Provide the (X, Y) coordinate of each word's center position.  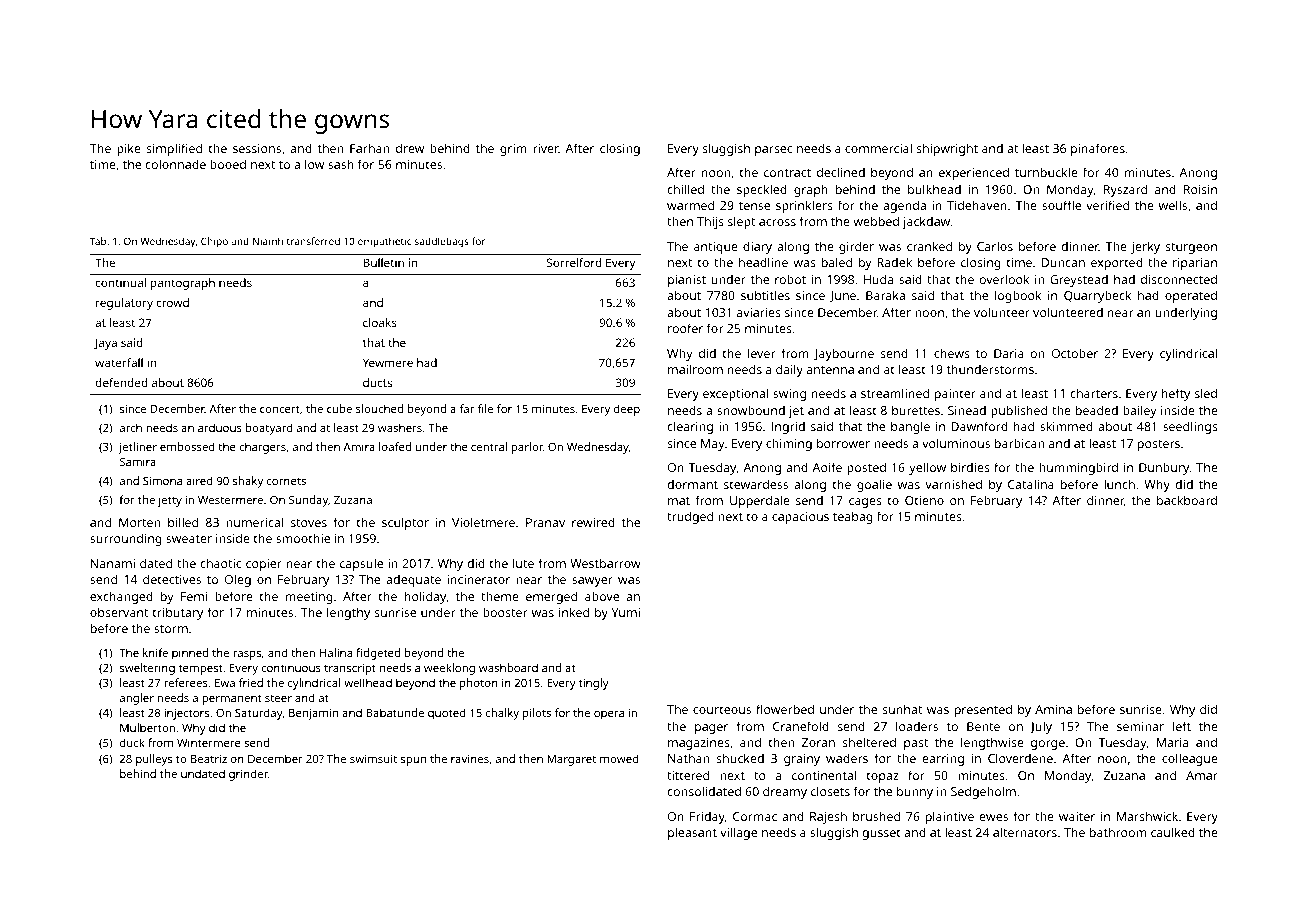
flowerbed (785, 709)
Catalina (1031, 484)
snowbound (751, 410)
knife (155, 652)
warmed (690, 205)
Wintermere (209, 743)
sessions (257, 148)
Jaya (105, 344)
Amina (1053, 709)
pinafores (1098, 149)
